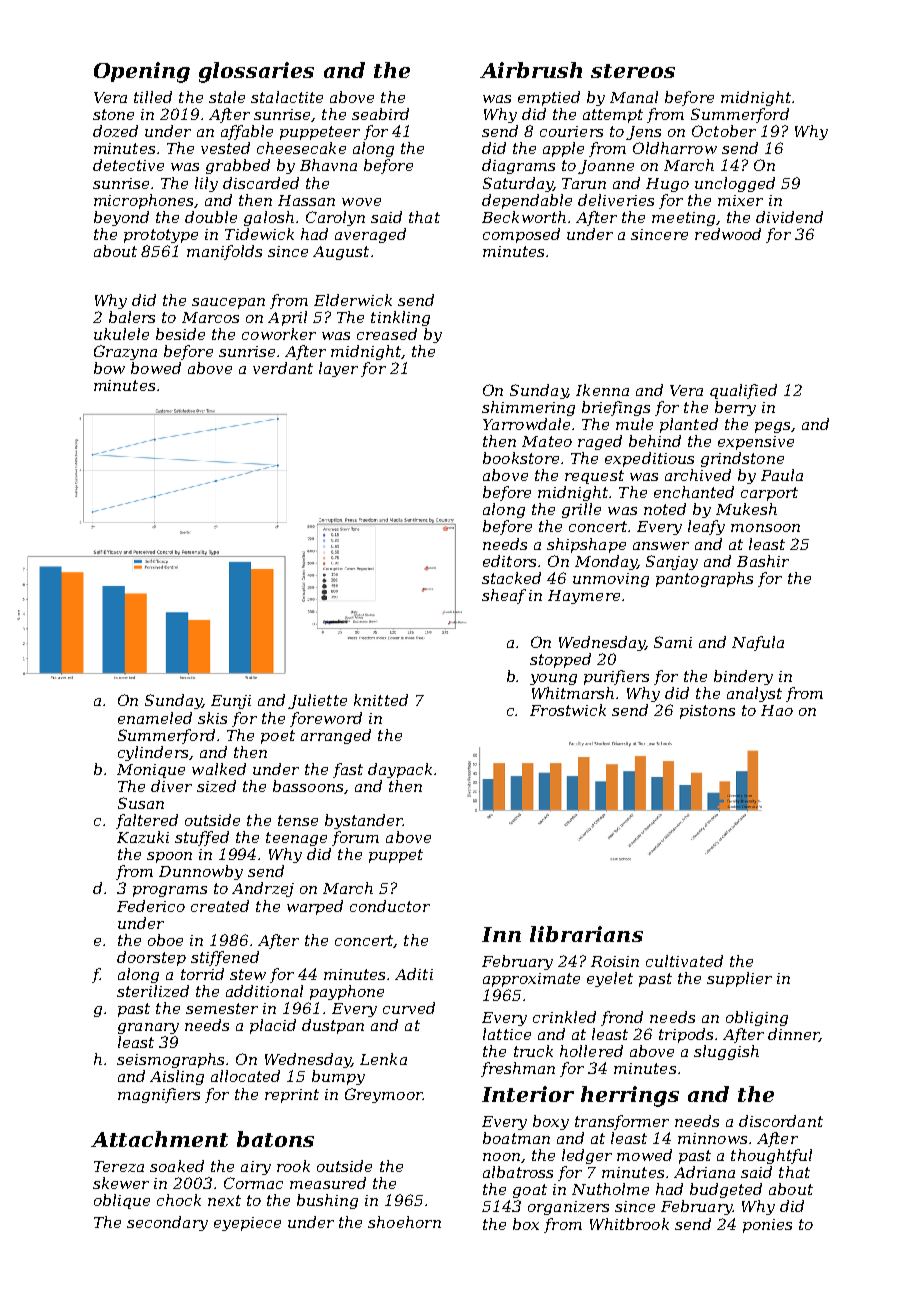  What do you see at coordinates (156, 368) in the page?
I see `bowed` at bounding box center [156, 368].
